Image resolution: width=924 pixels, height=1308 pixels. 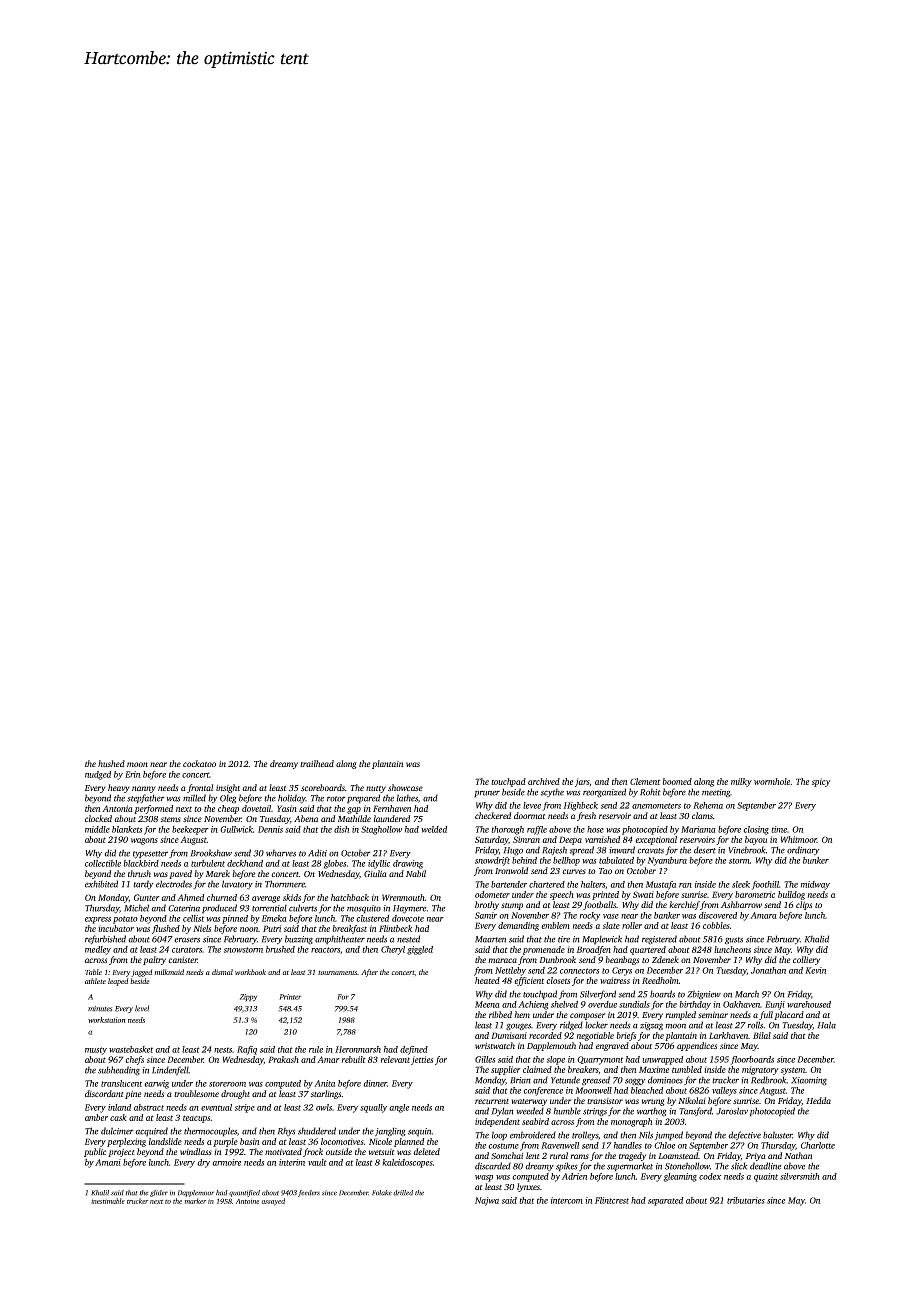 I want to click on intercom, so click(x=567, y=1200).
